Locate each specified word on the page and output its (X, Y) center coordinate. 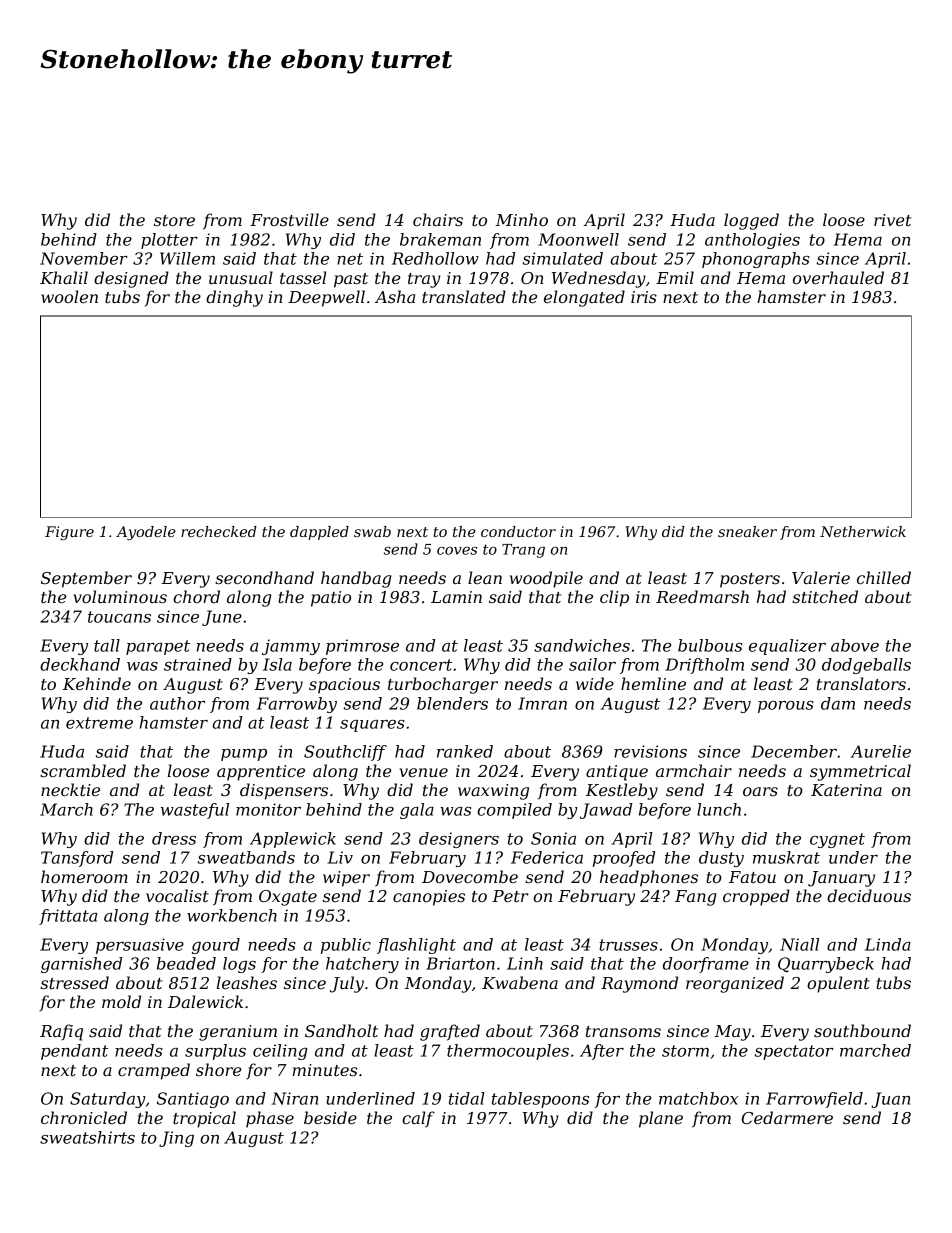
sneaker (747, 531)
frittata (68, 917)
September (86, 579)
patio (331, 599)
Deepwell (326, 298)
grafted (450, 1032)
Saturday (108, 1100)
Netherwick (863, 531)
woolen (69, 296)
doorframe (706, 965)
